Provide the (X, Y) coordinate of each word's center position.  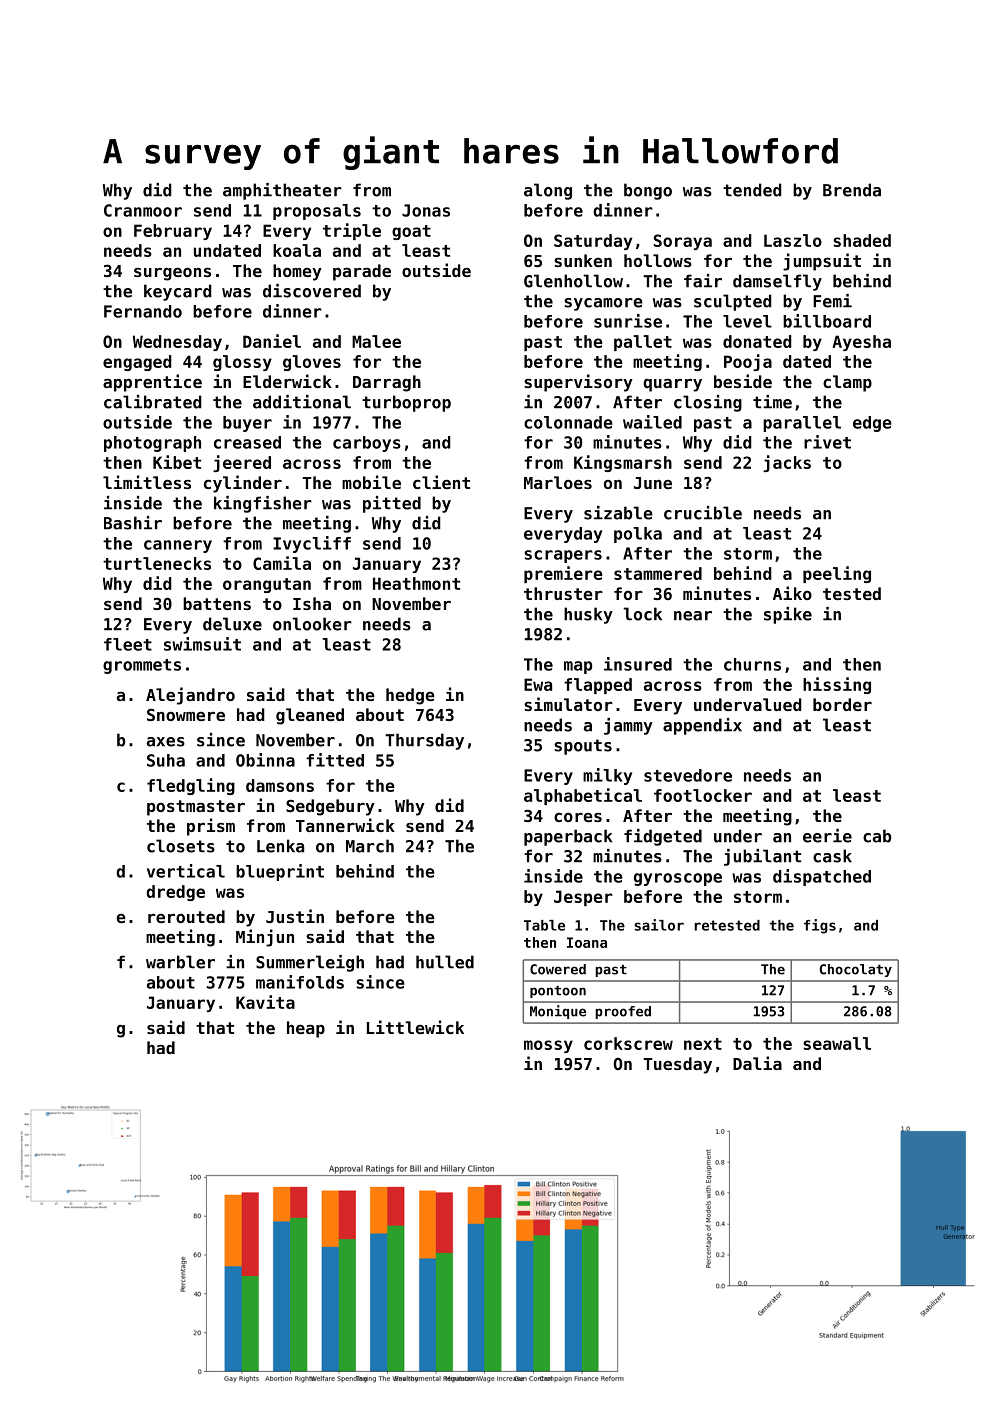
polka (638, 535)
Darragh (387, 383)
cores (578, 817)
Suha (166, 760)
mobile (371, 482)
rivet (827, 442)
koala (297, 250)
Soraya (683, 242)
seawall (837, 1043)
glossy (242, 363)
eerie (827, 836)
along (548, 191)
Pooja (748, 362)
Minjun (265, 938)
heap (306, 1029)
